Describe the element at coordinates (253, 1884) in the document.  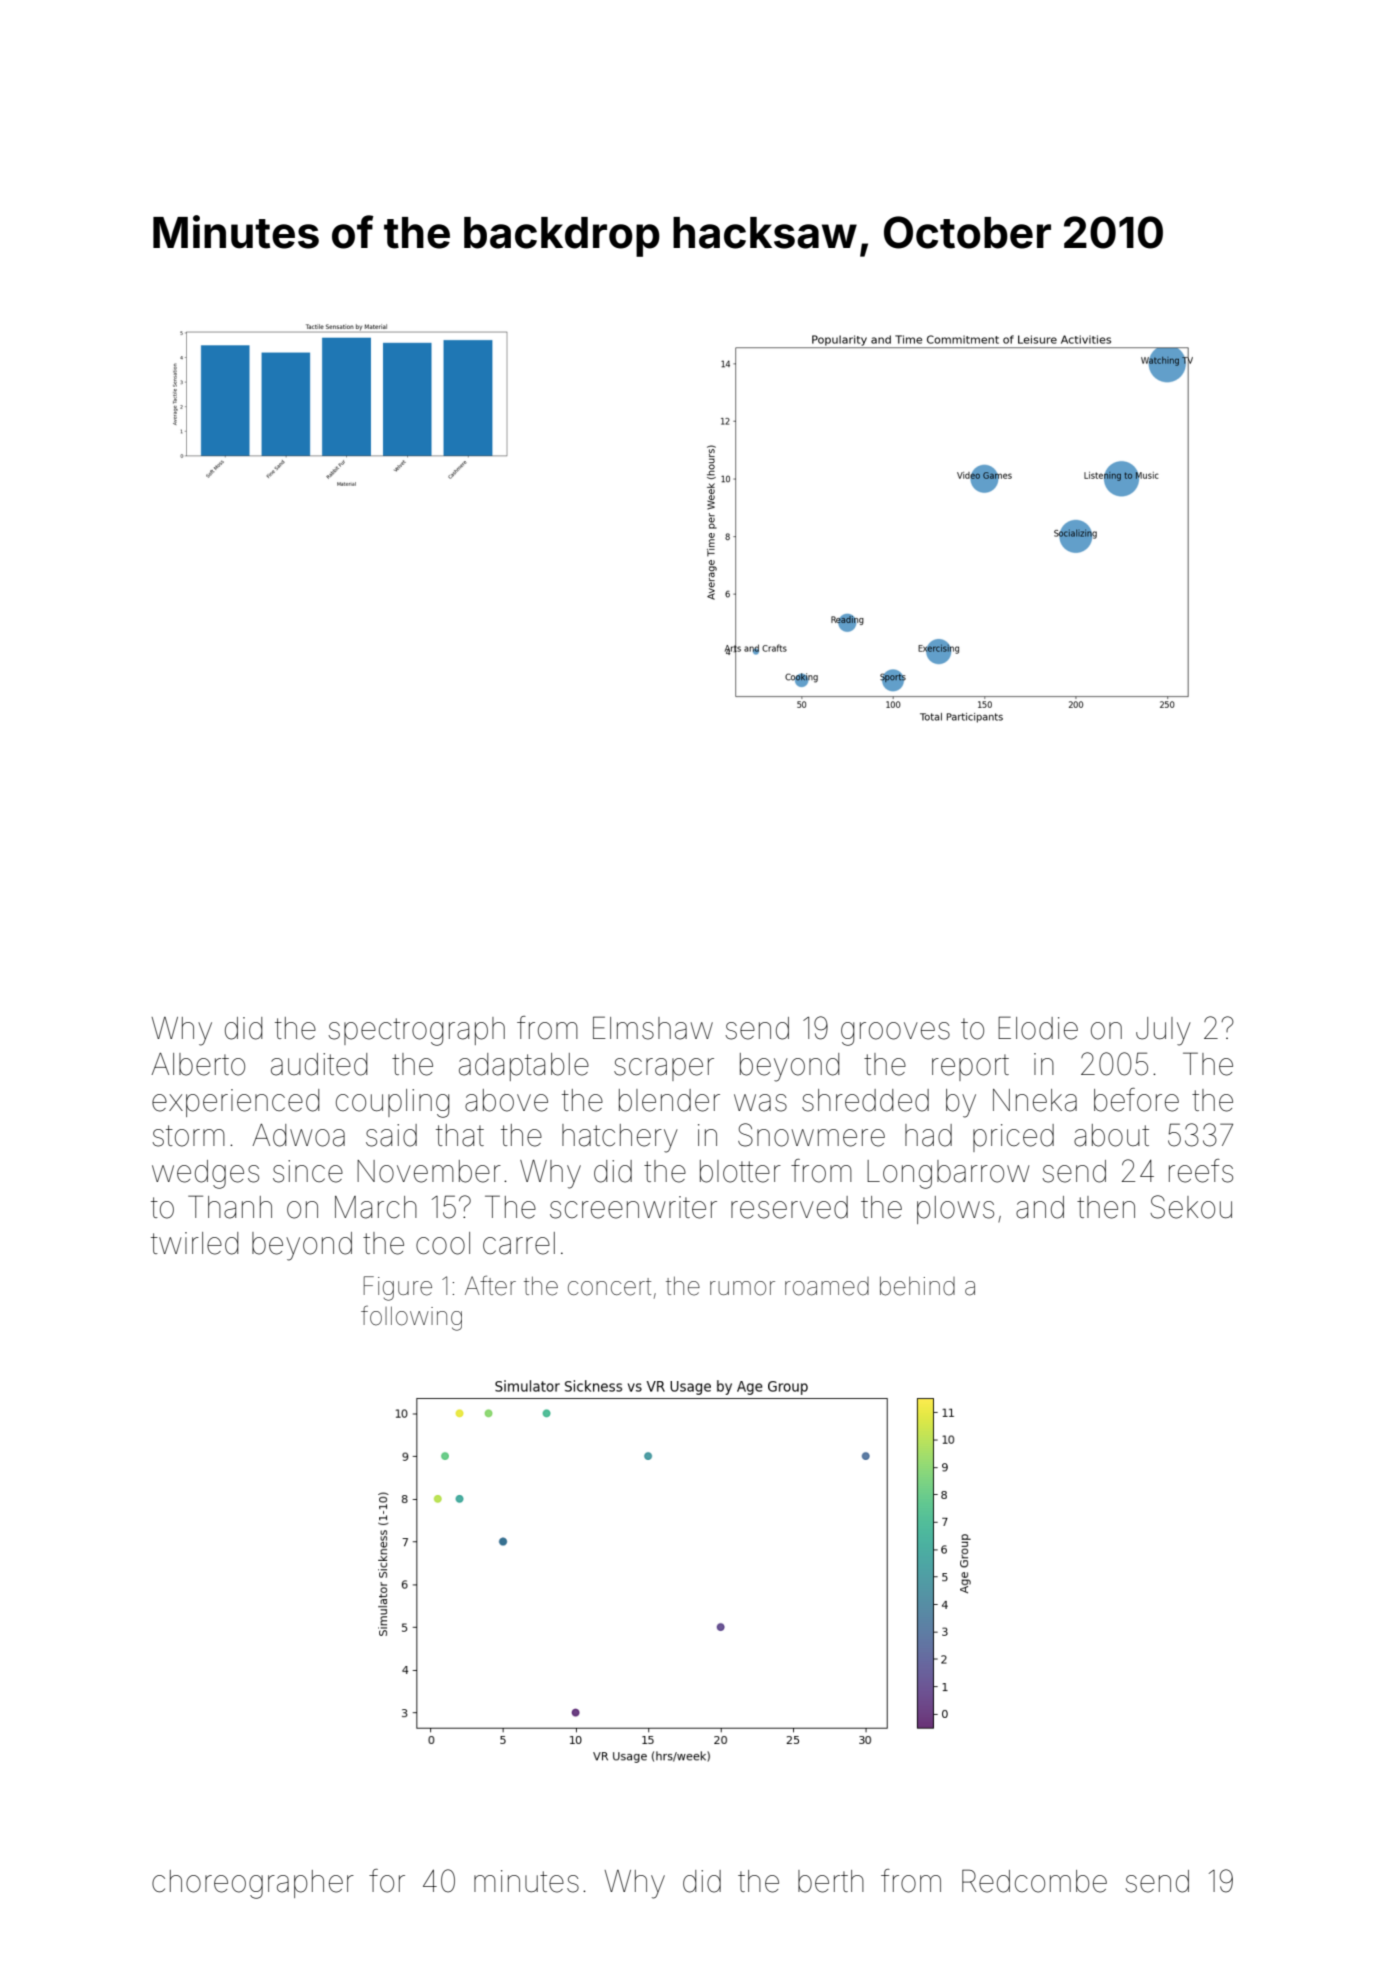
I see `choreographer` at that location.
